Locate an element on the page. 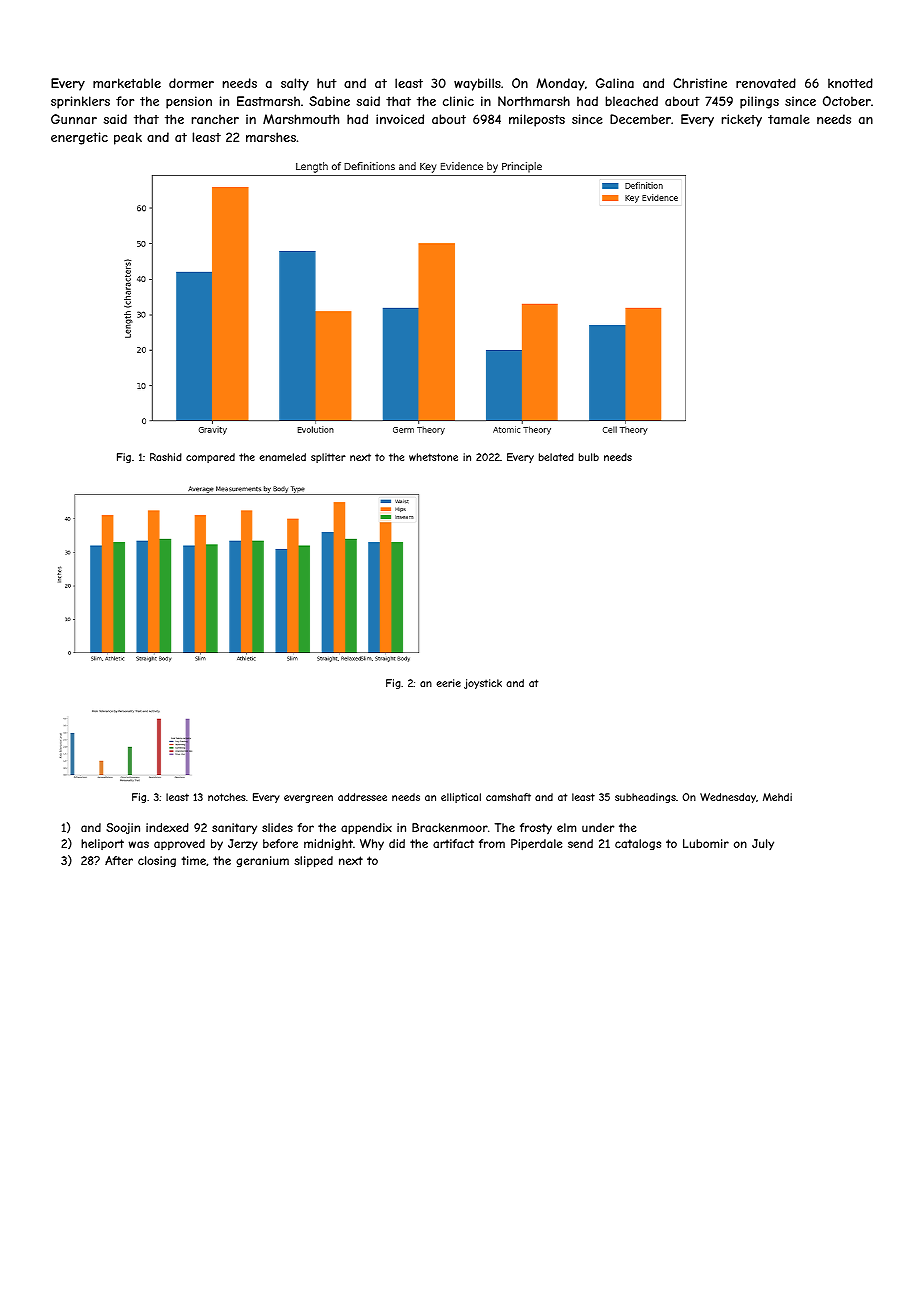 This image has width=924, height=1308. Soojin is located at coordinates (123, 828).
